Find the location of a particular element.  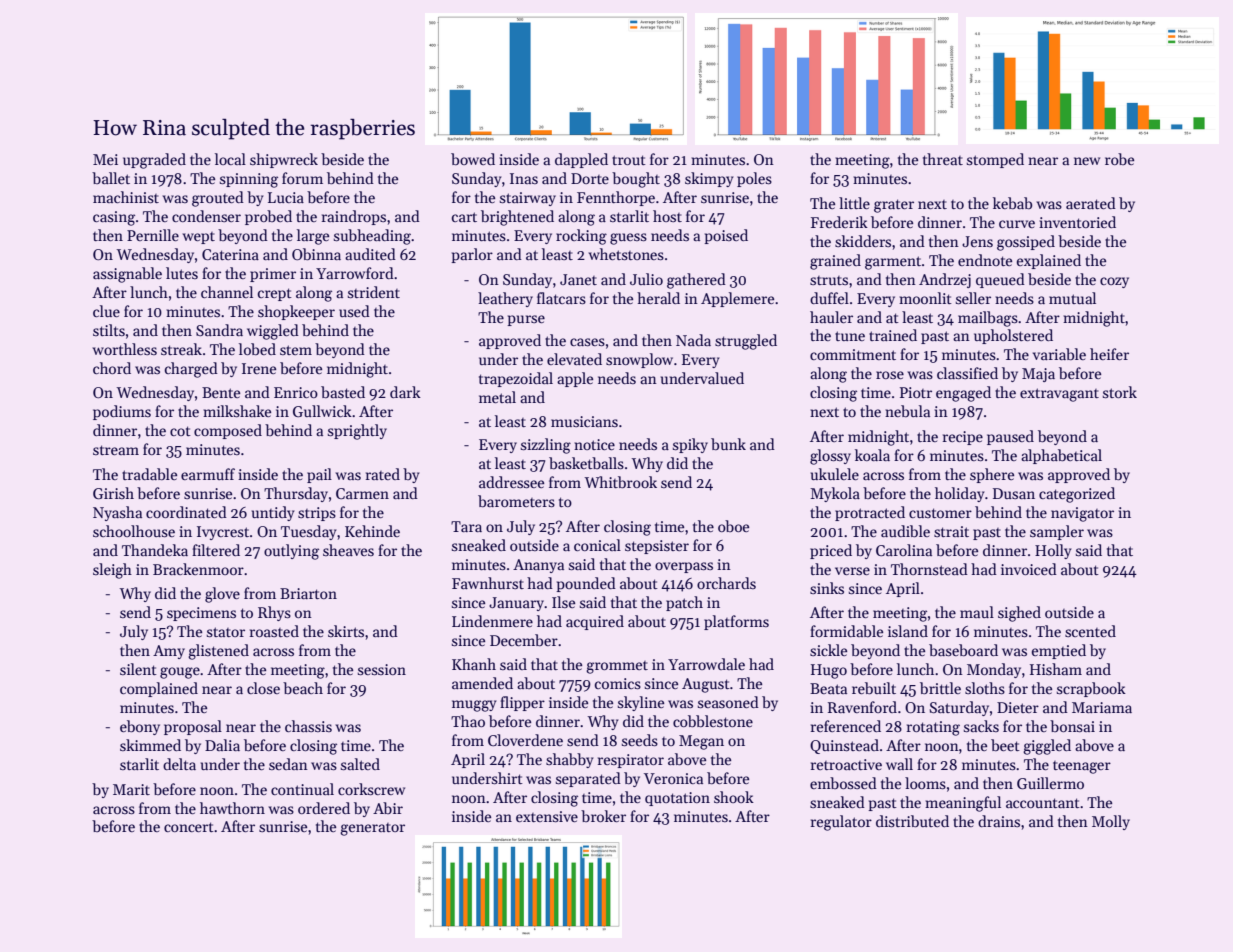

complained is located at coordinates (159, 689).
